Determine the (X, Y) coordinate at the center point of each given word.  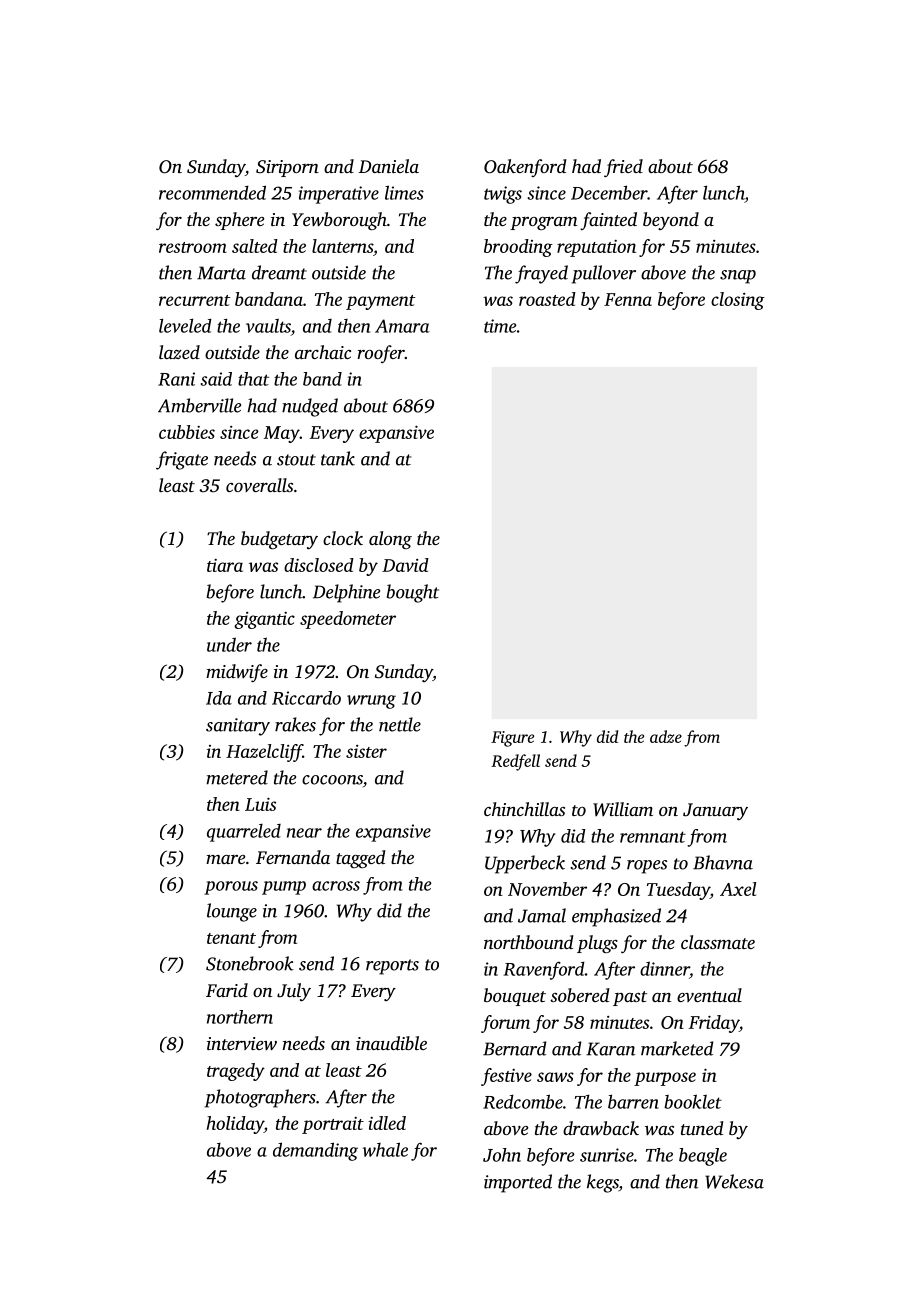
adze (666, 736)
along (390, 540)
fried (623, 168)
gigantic (264, 620)
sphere (239, 221)
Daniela (389, 166)
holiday (235, 1125)
